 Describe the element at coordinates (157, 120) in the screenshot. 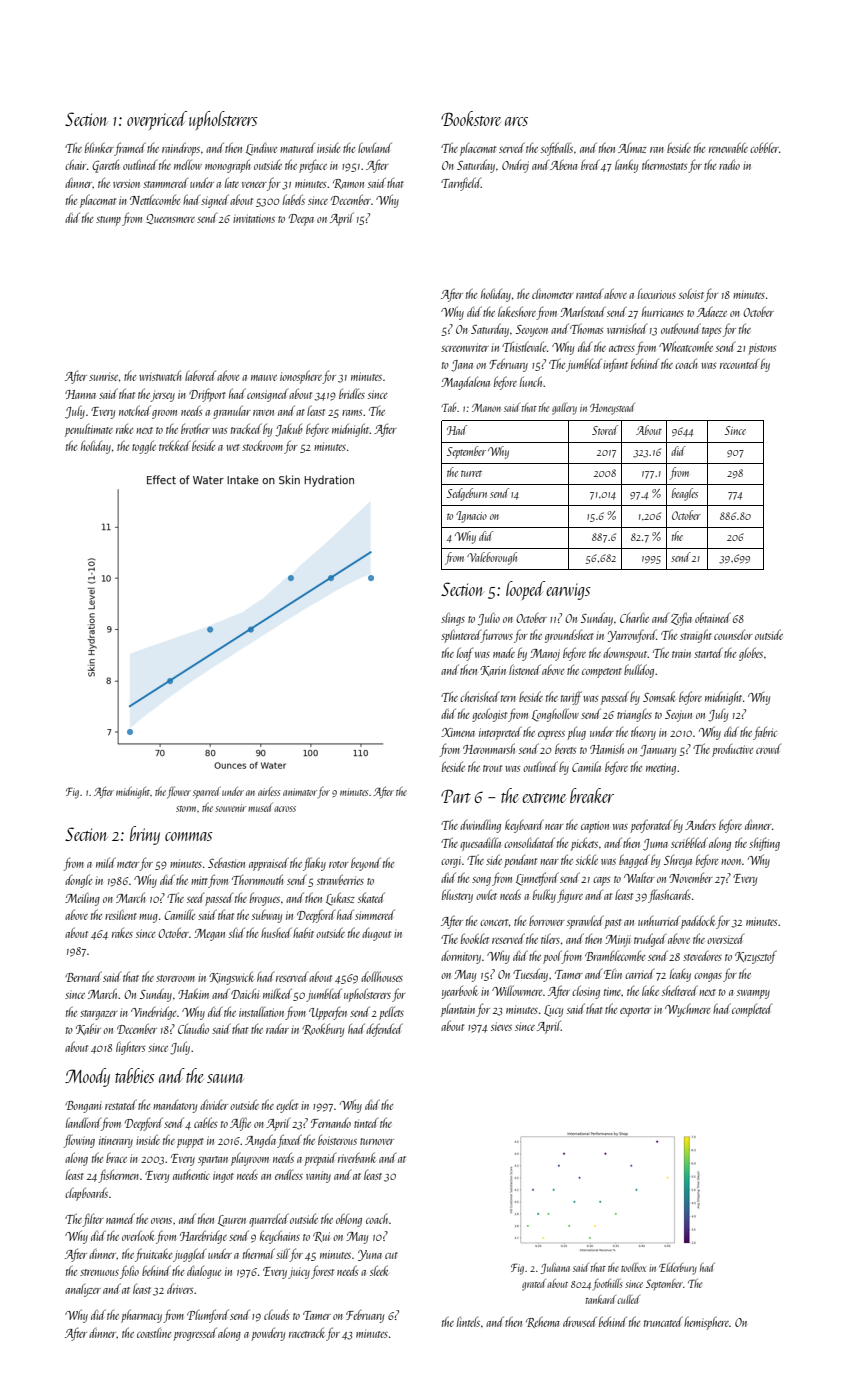

I see `overpriced` at that location.
